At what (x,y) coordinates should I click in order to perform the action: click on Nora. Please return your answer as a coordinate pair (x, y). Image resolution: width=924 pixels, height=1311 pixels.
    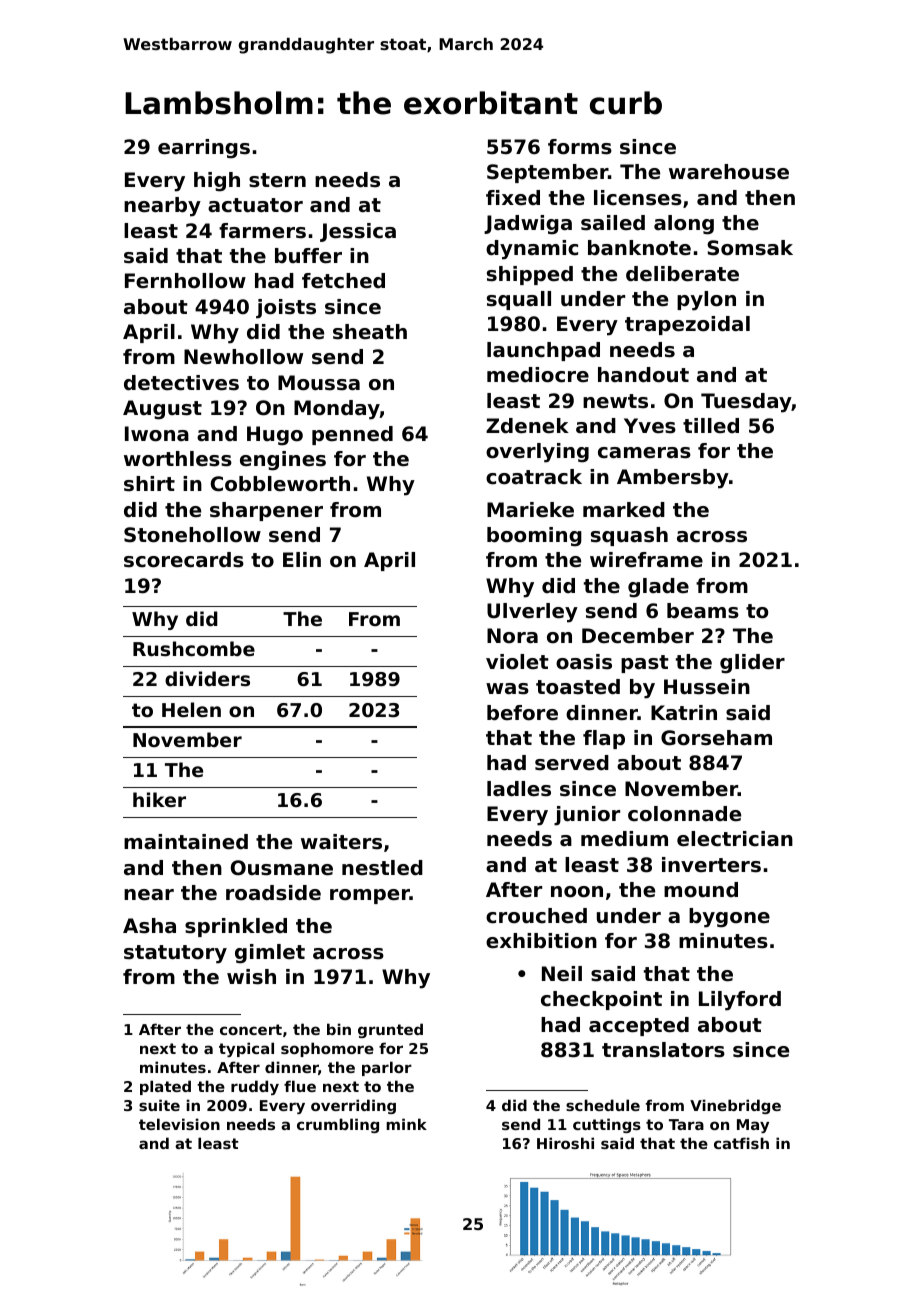
    Looking at the image, I should click on (512, 636).
